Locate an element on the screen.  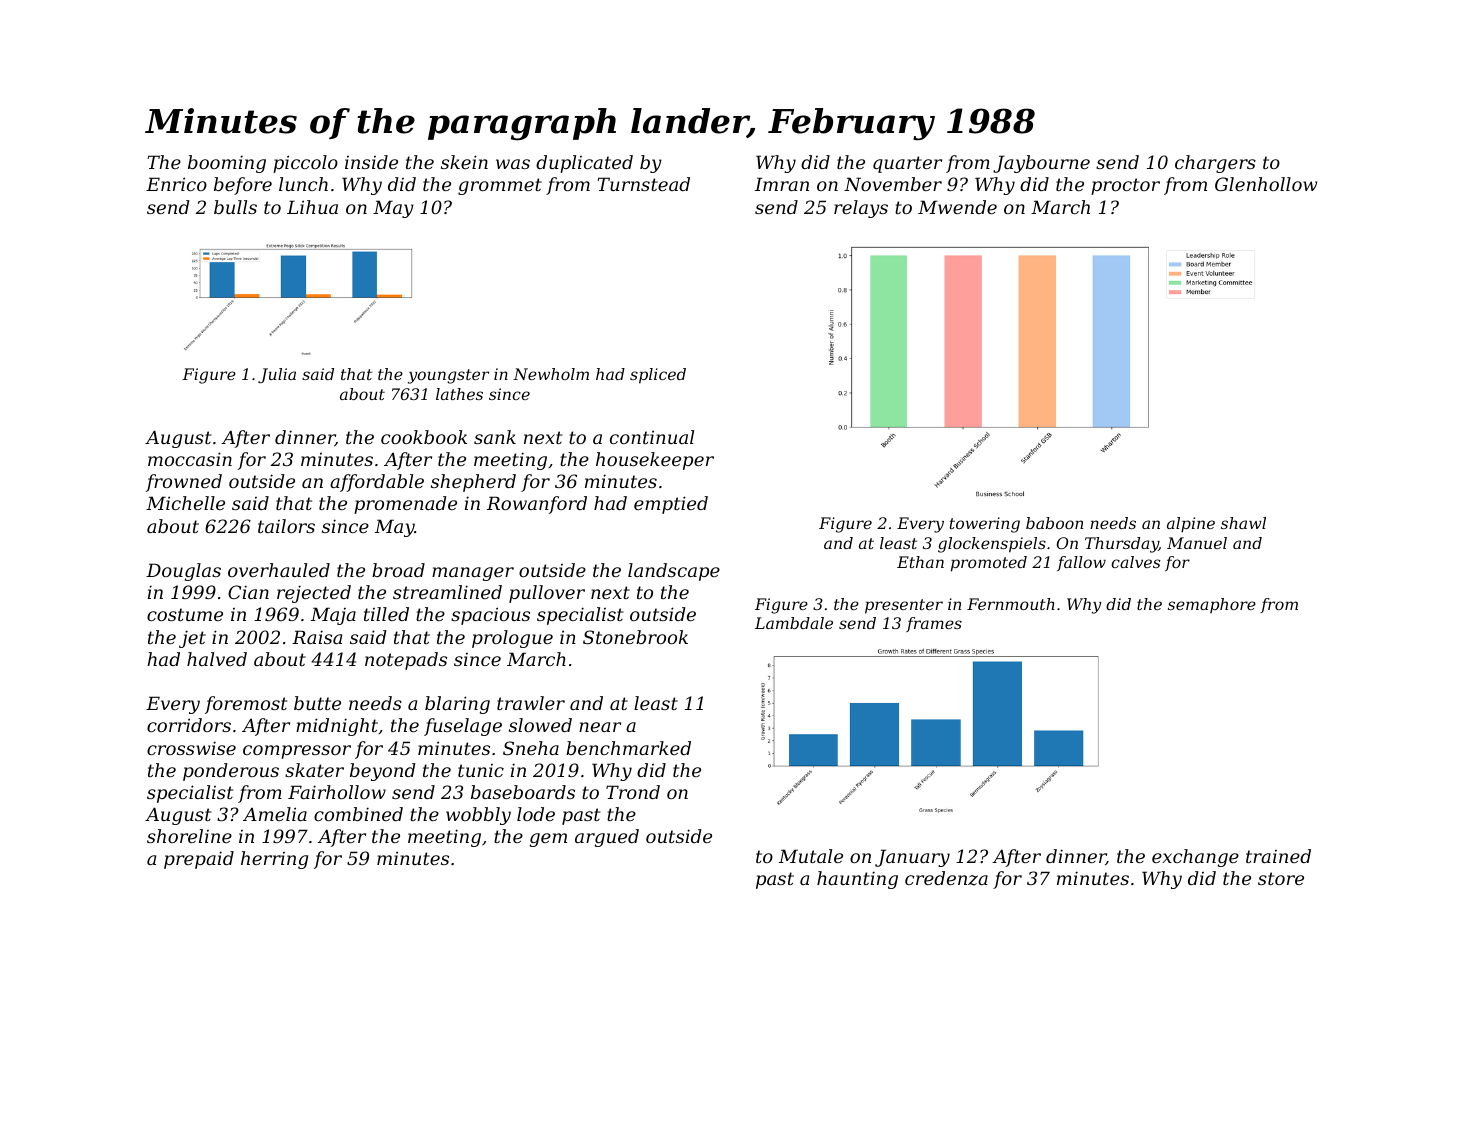
relays is located at coordinates (861, 209).
